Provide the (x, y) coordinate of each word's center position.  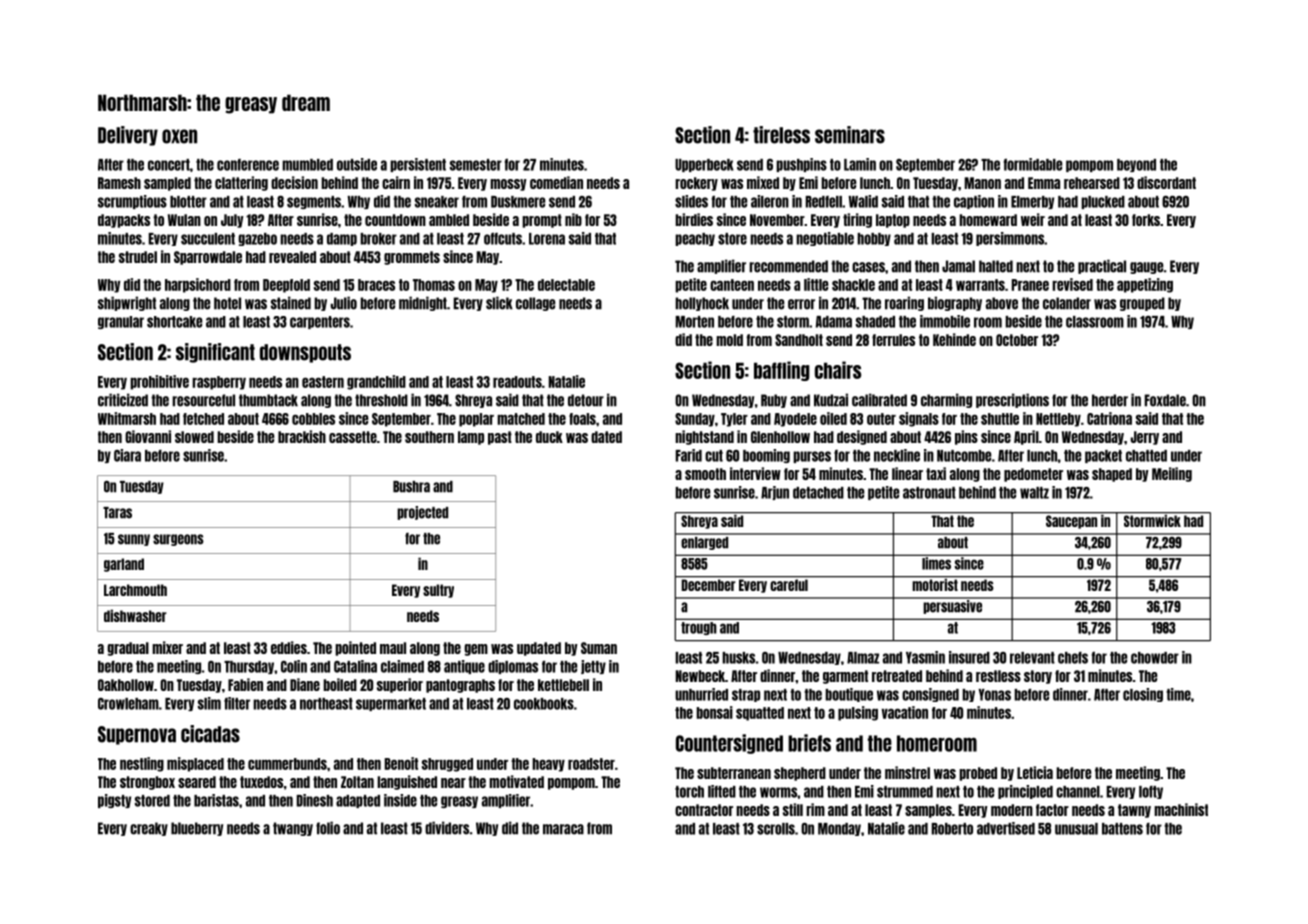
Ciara (127, 455)
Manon (983, 183)
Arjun (775, 493)
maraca (563, 829)
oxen (179, 136)
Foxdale (1165, 400)
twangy (293, 829)
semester (476, 165)
